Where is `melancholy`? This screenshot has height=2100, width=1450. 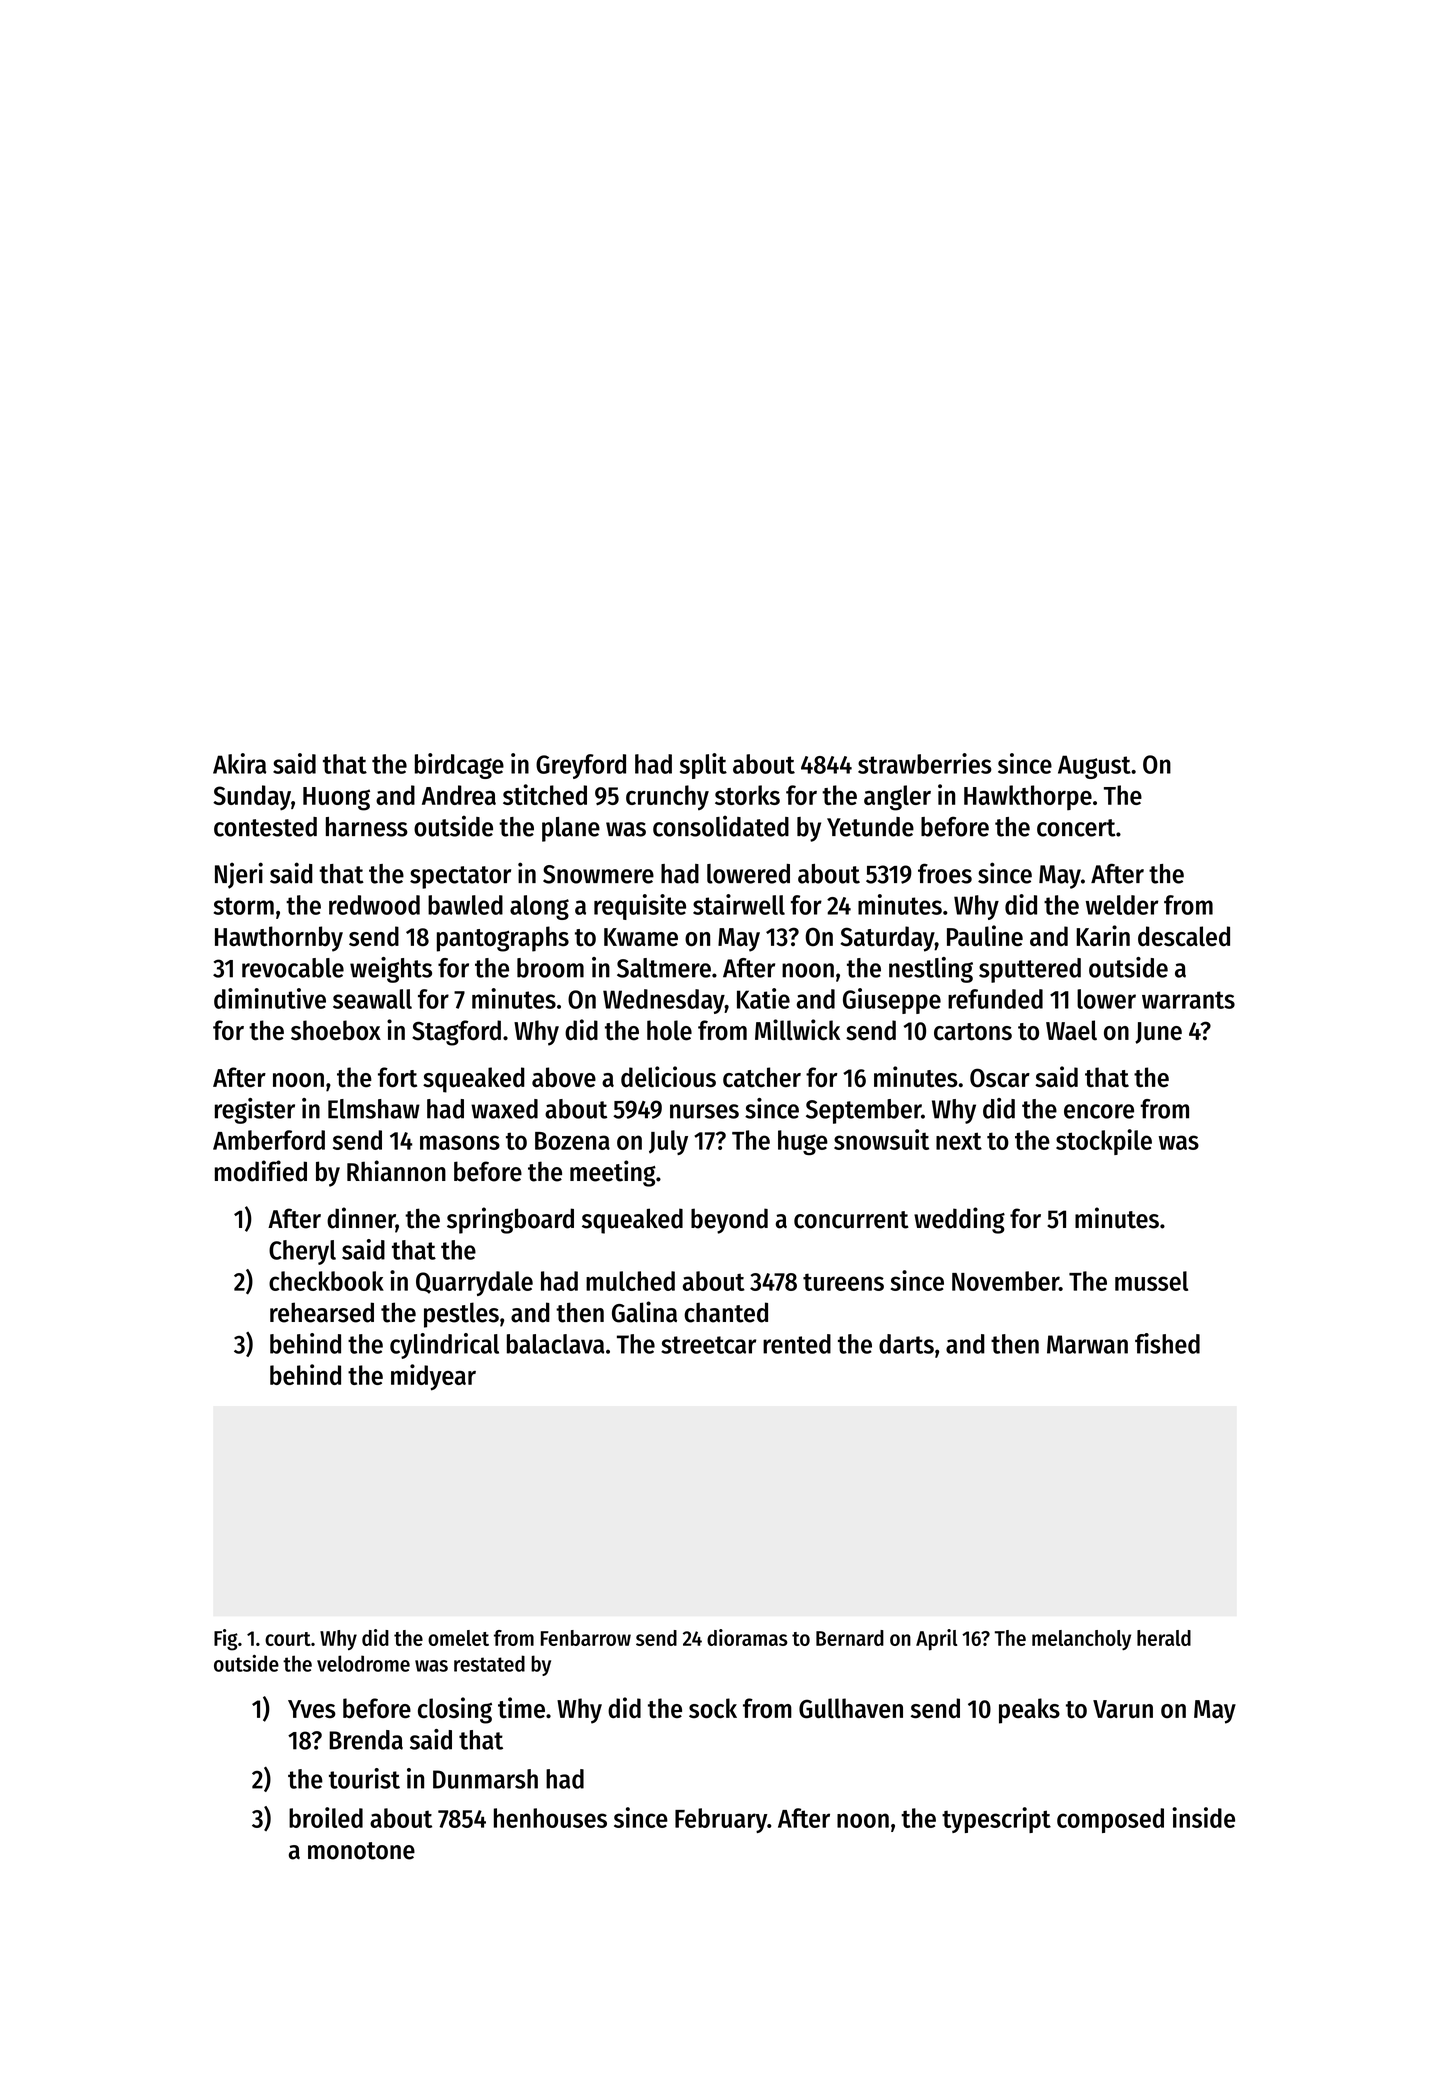 melancholy is located at coordinates (1081, 1640).
